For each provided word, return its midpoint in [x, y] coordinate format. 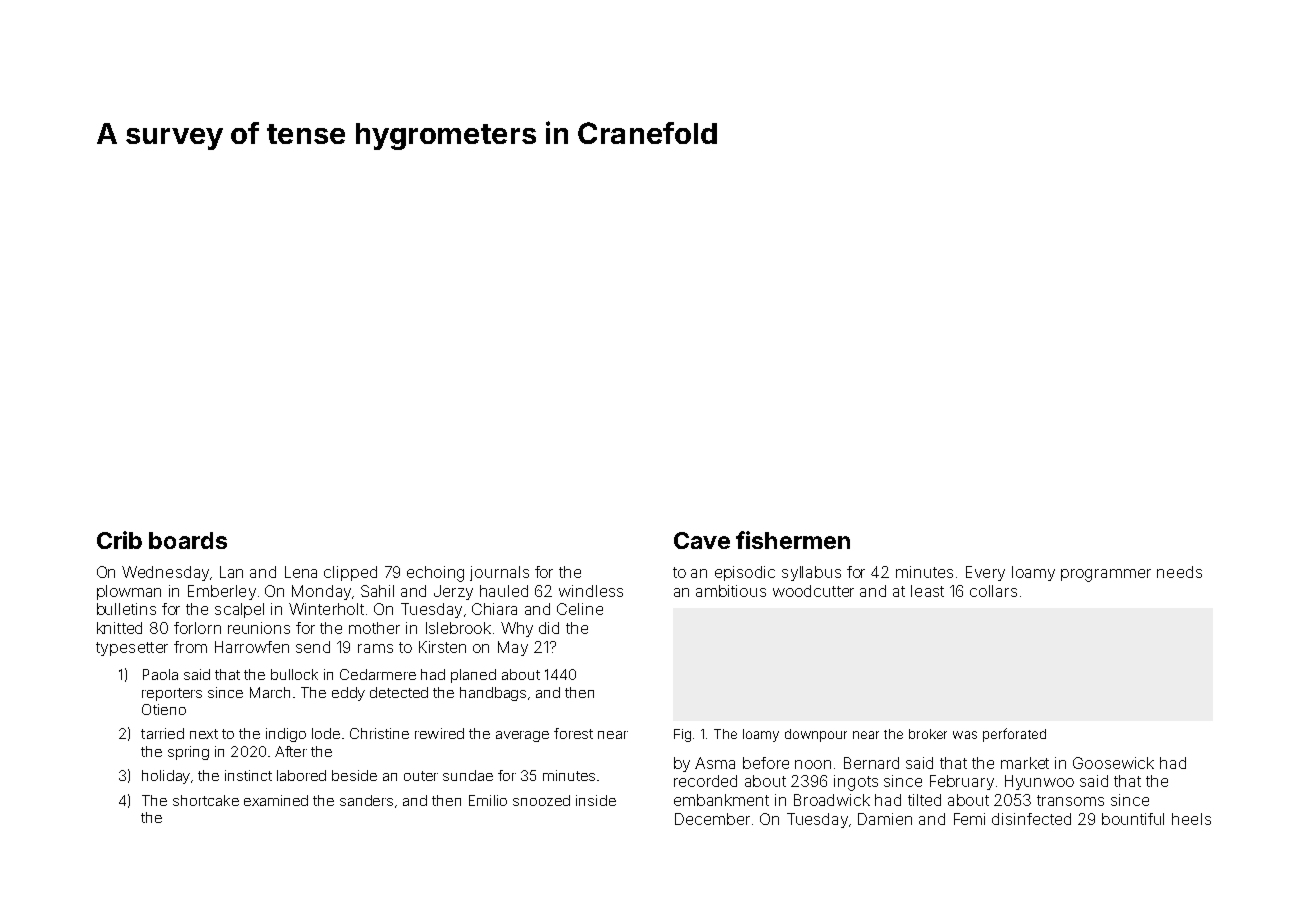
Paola [160, 674]
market [1025, 763]
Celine [580, 609]
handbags [493, 694]
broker [928, 734]
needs [1179, 572]
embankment [721, 800]
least [927, 591]
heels [1191, 819]
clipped [350, 573]
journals [499, 573]
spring [188, 753]
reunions [259, 628]
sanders [366, 800]
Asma [715, 763]
